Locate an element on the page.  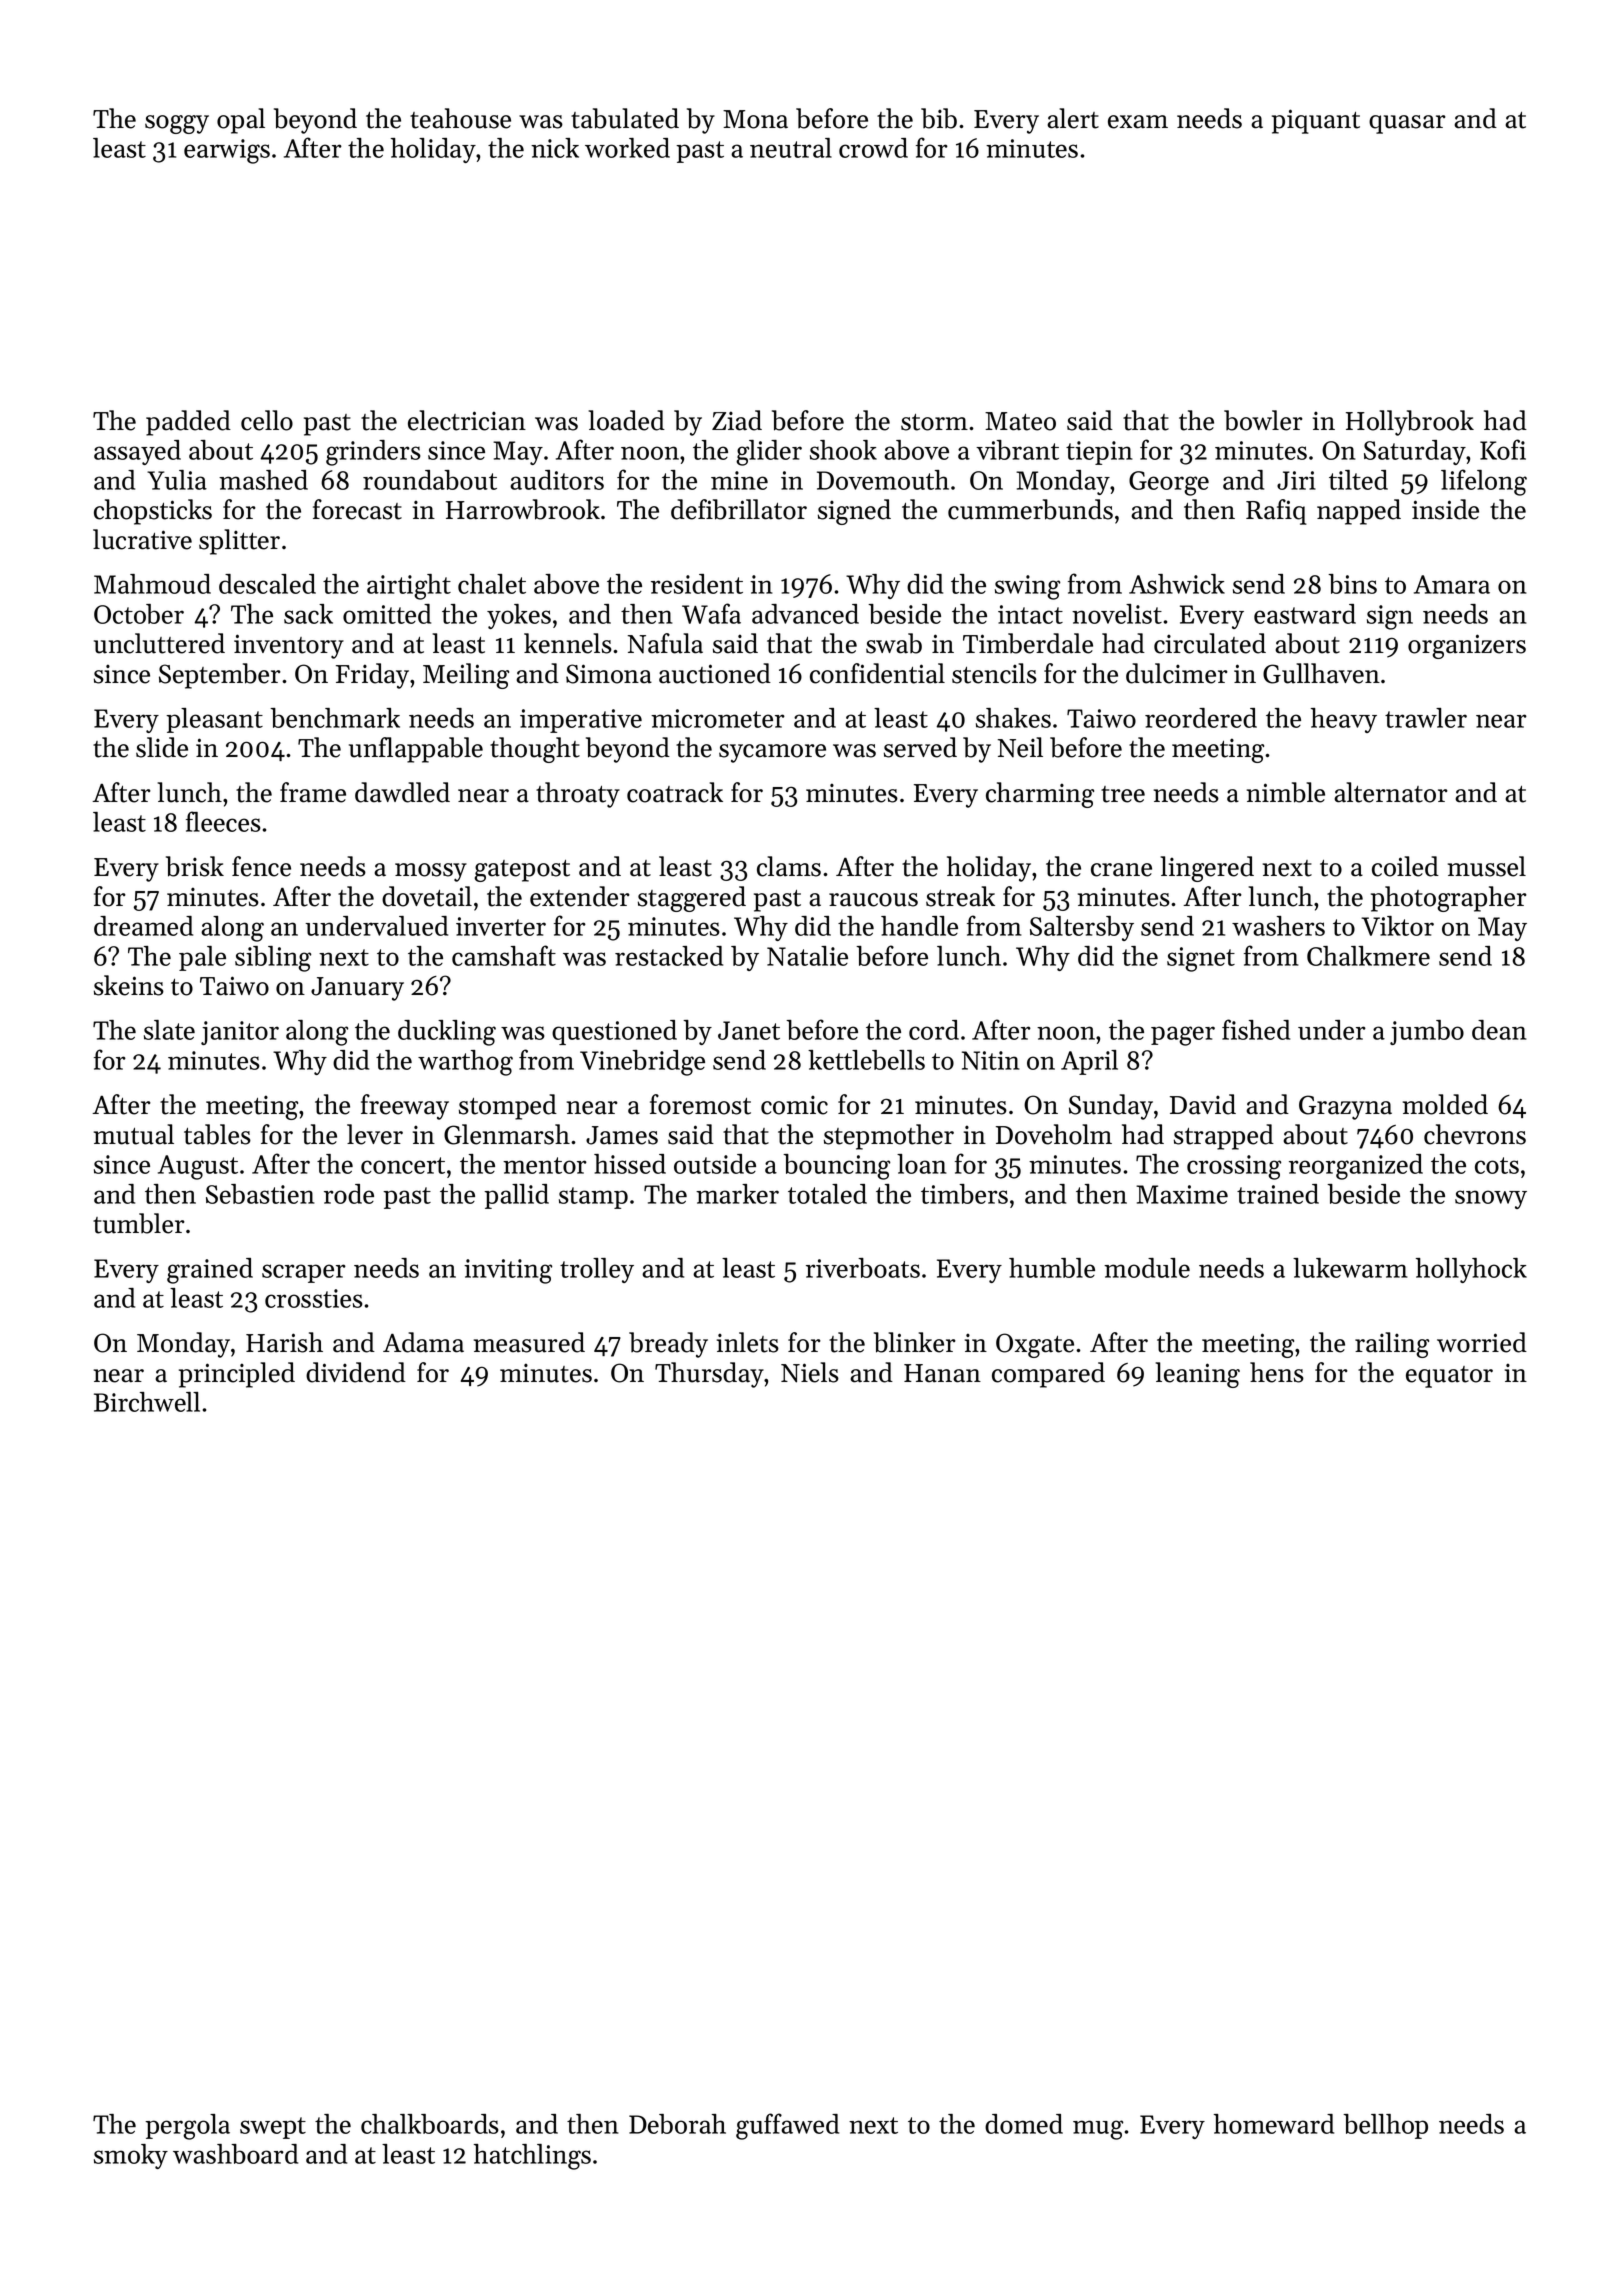
mine is located at coordinates (739, 480).
